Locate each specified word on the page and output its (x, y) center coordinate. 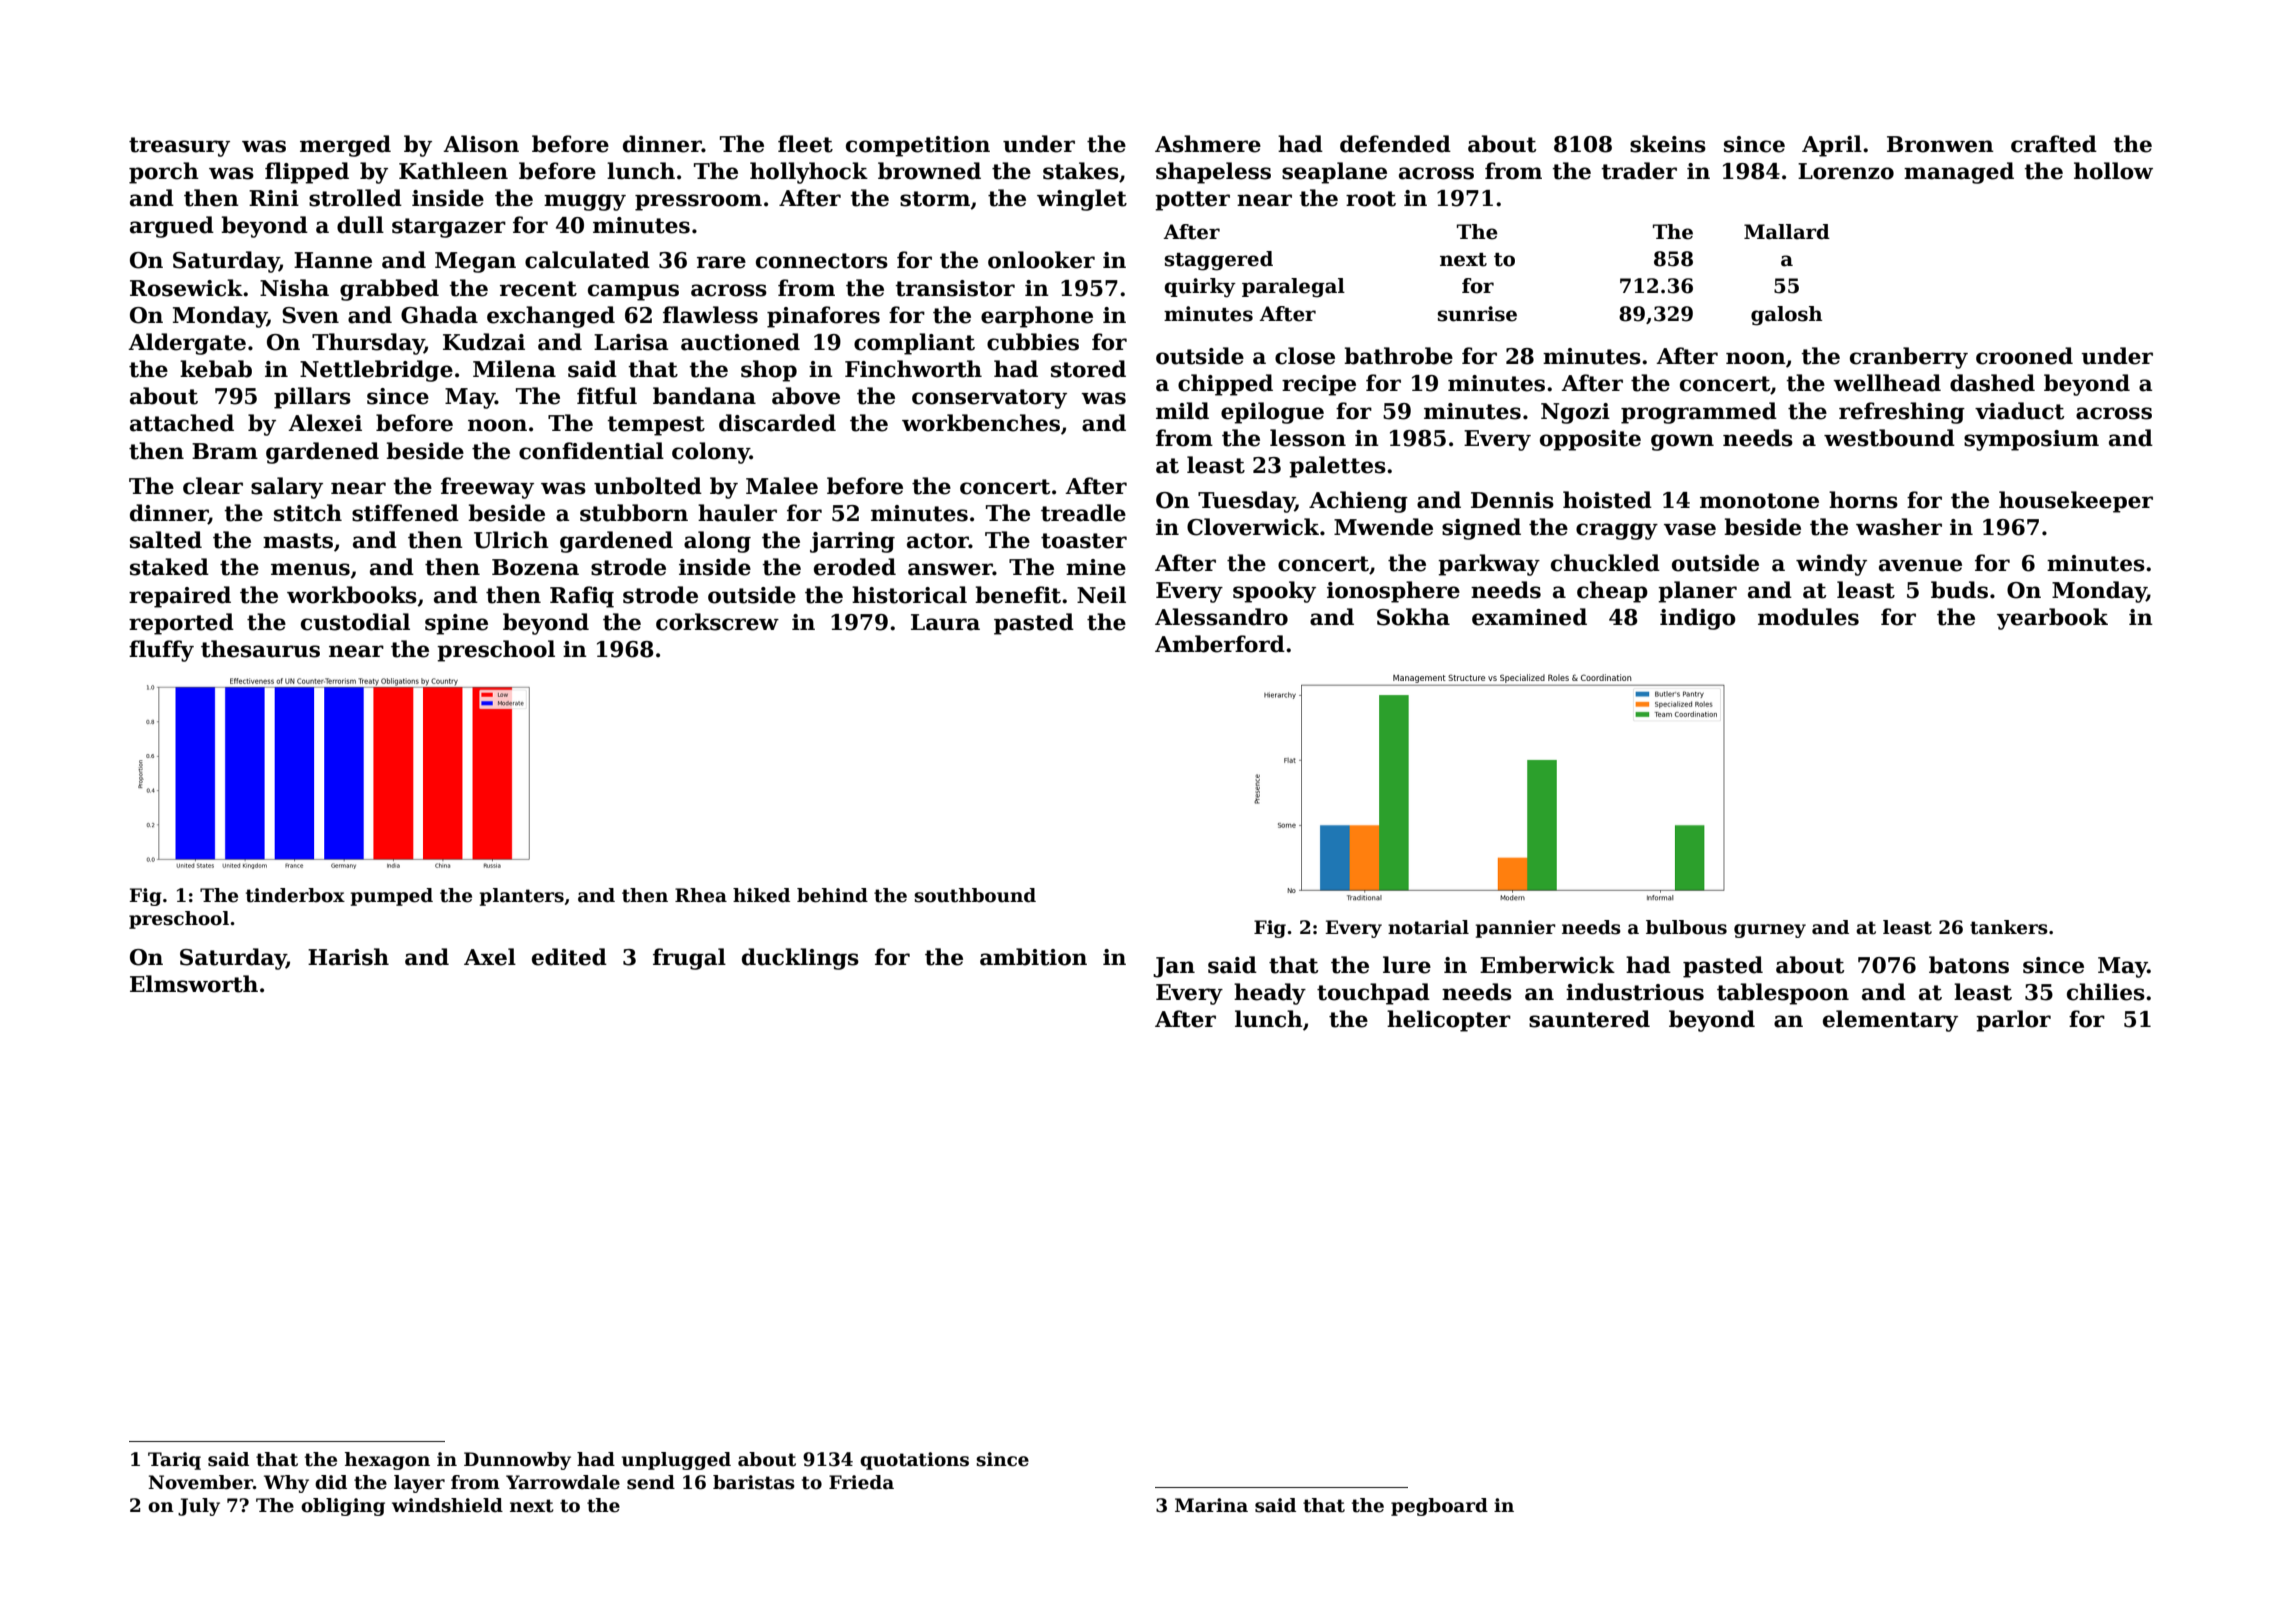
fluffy (161, 651)
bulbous (1686, 927)
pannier (1516, 929)
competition (918, 146)
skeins (1668, 144)
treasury (179, 147)
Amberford (1220, 644)
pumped (392, 897)
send (651, 1482)
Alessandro (1221, 617)
